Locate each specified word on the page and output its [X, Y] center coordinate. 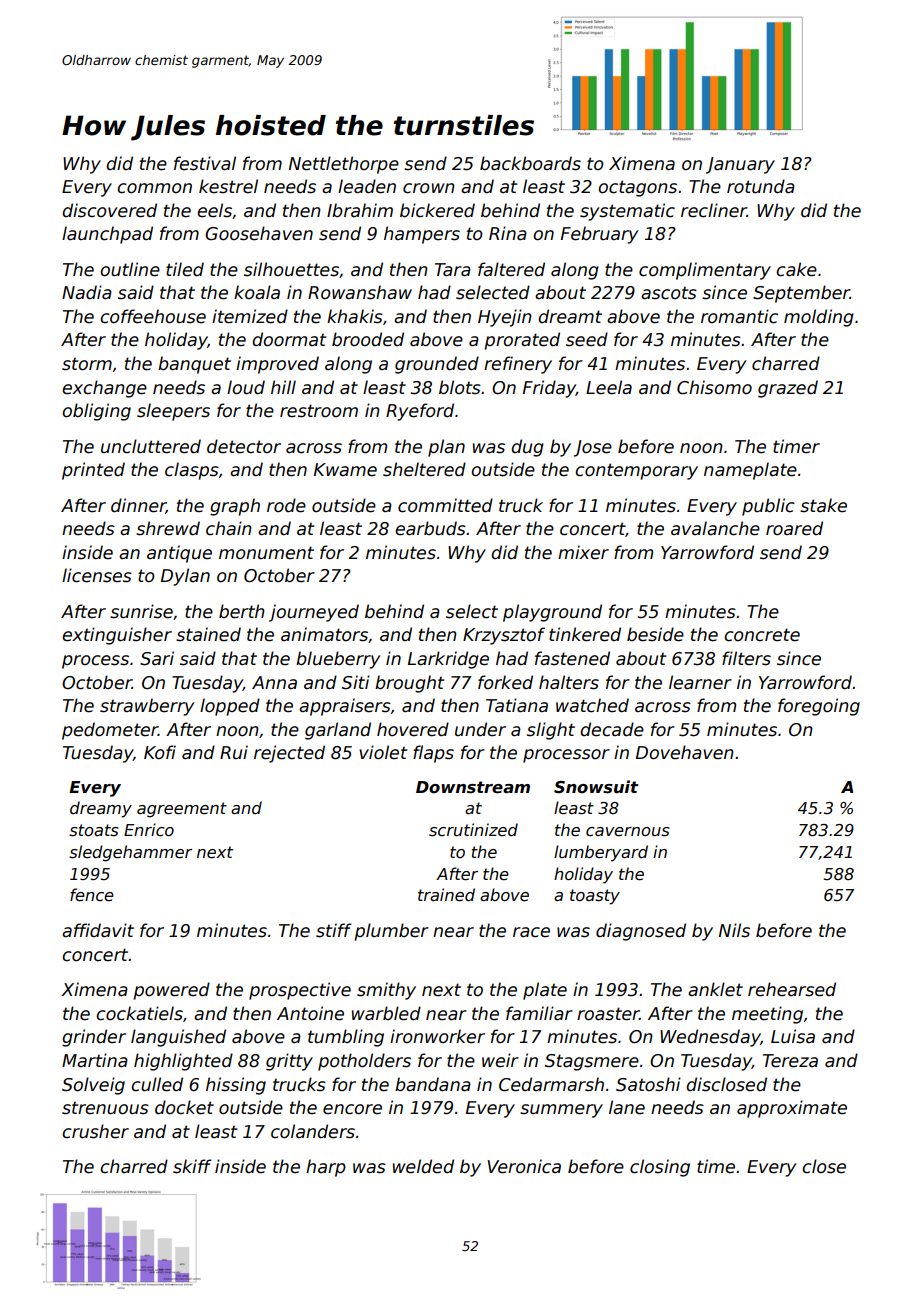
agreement [182, 810]
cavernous [628, 832]
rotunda [761, 186]
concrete [762, 635]
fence [92, 895]
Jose [593, 448]
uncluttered [151, 446]
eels [214, 210]
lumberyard [601, 853]
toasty [595, 897]
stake [823, 505]
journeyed [314, 613]
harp [326, 1168]
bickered [437, 210]
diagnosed [641, 932]
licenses [97, 575]
